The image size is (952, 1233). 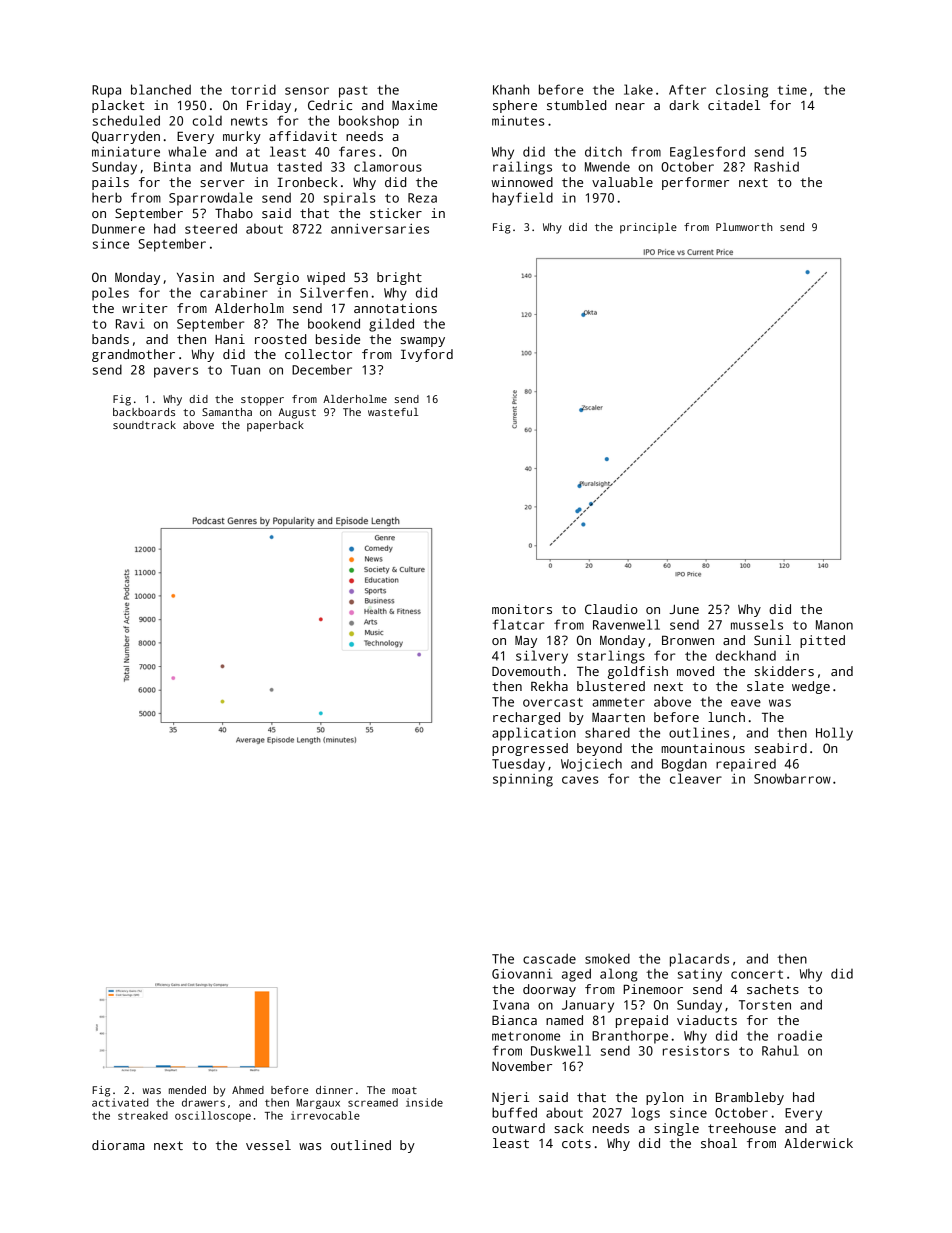 I want to click on activated, so click(x=120, y=1102).
